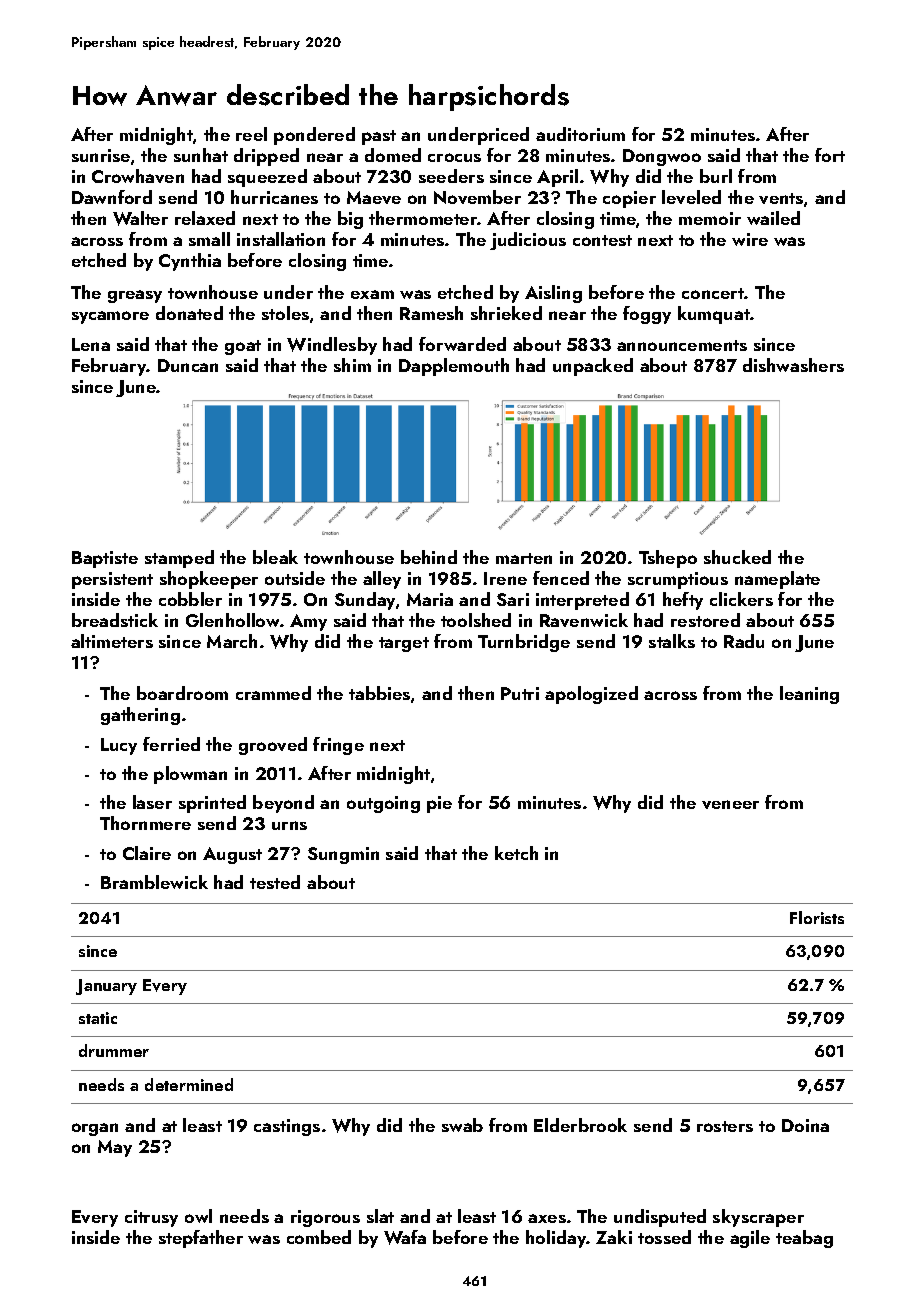  I want to click on clickers, so click(741, 599).
